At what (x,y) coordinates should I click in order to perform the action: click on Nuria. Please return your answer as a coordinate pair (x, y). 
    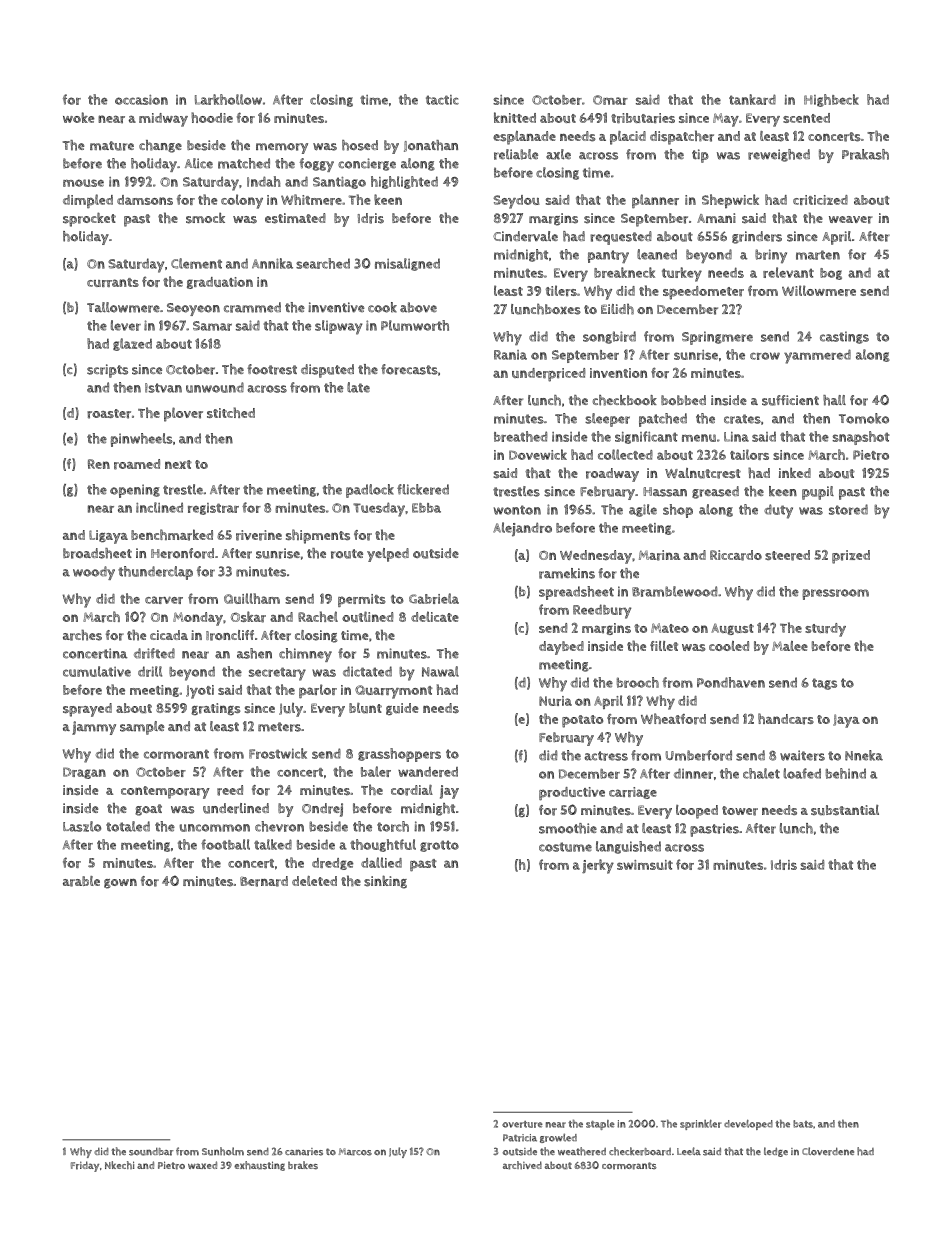
    Looking at the image, I should click on (555, 701).
